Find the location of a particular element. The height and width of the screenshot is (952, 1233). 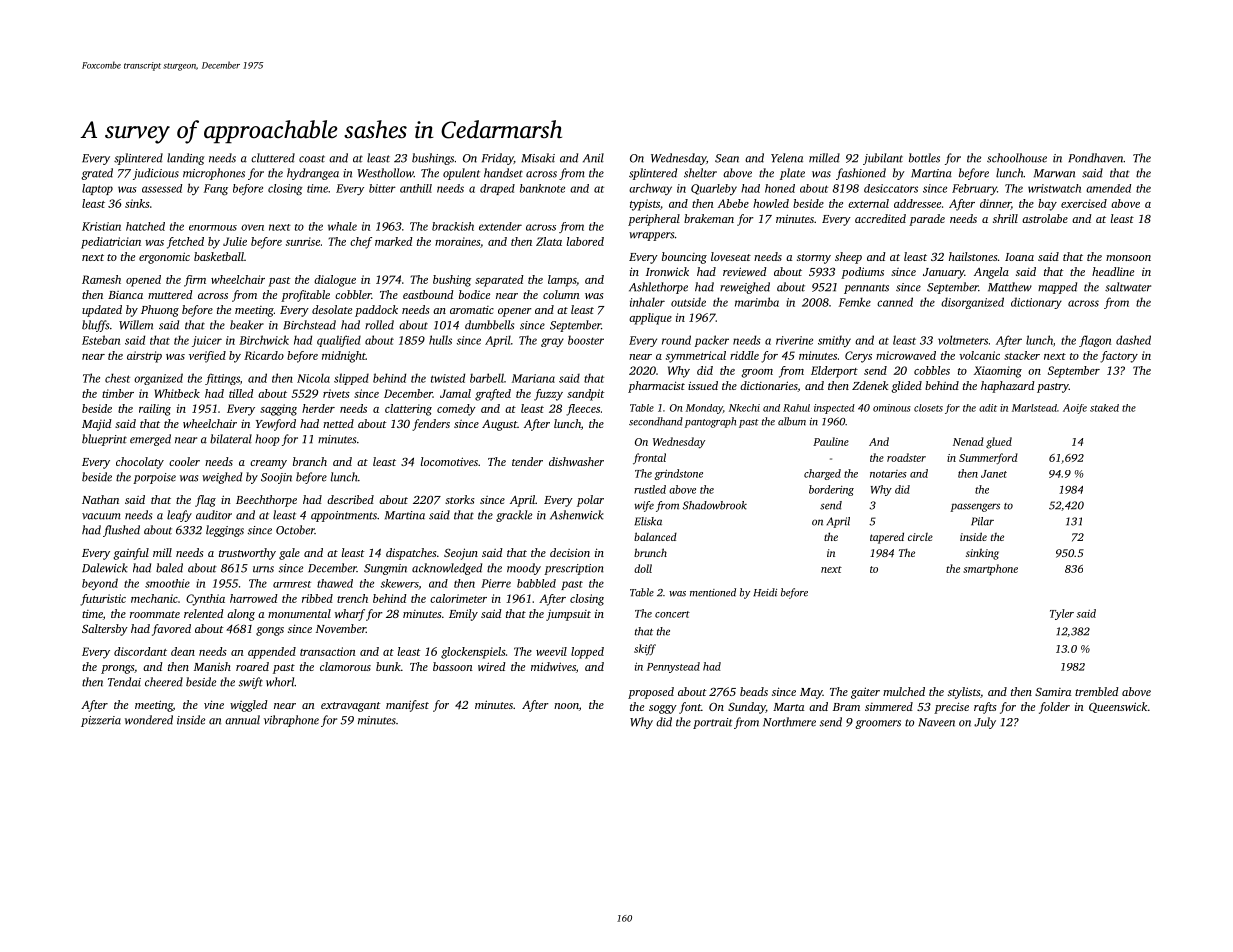

wristwatch is located at coordinates (1054, 188).
